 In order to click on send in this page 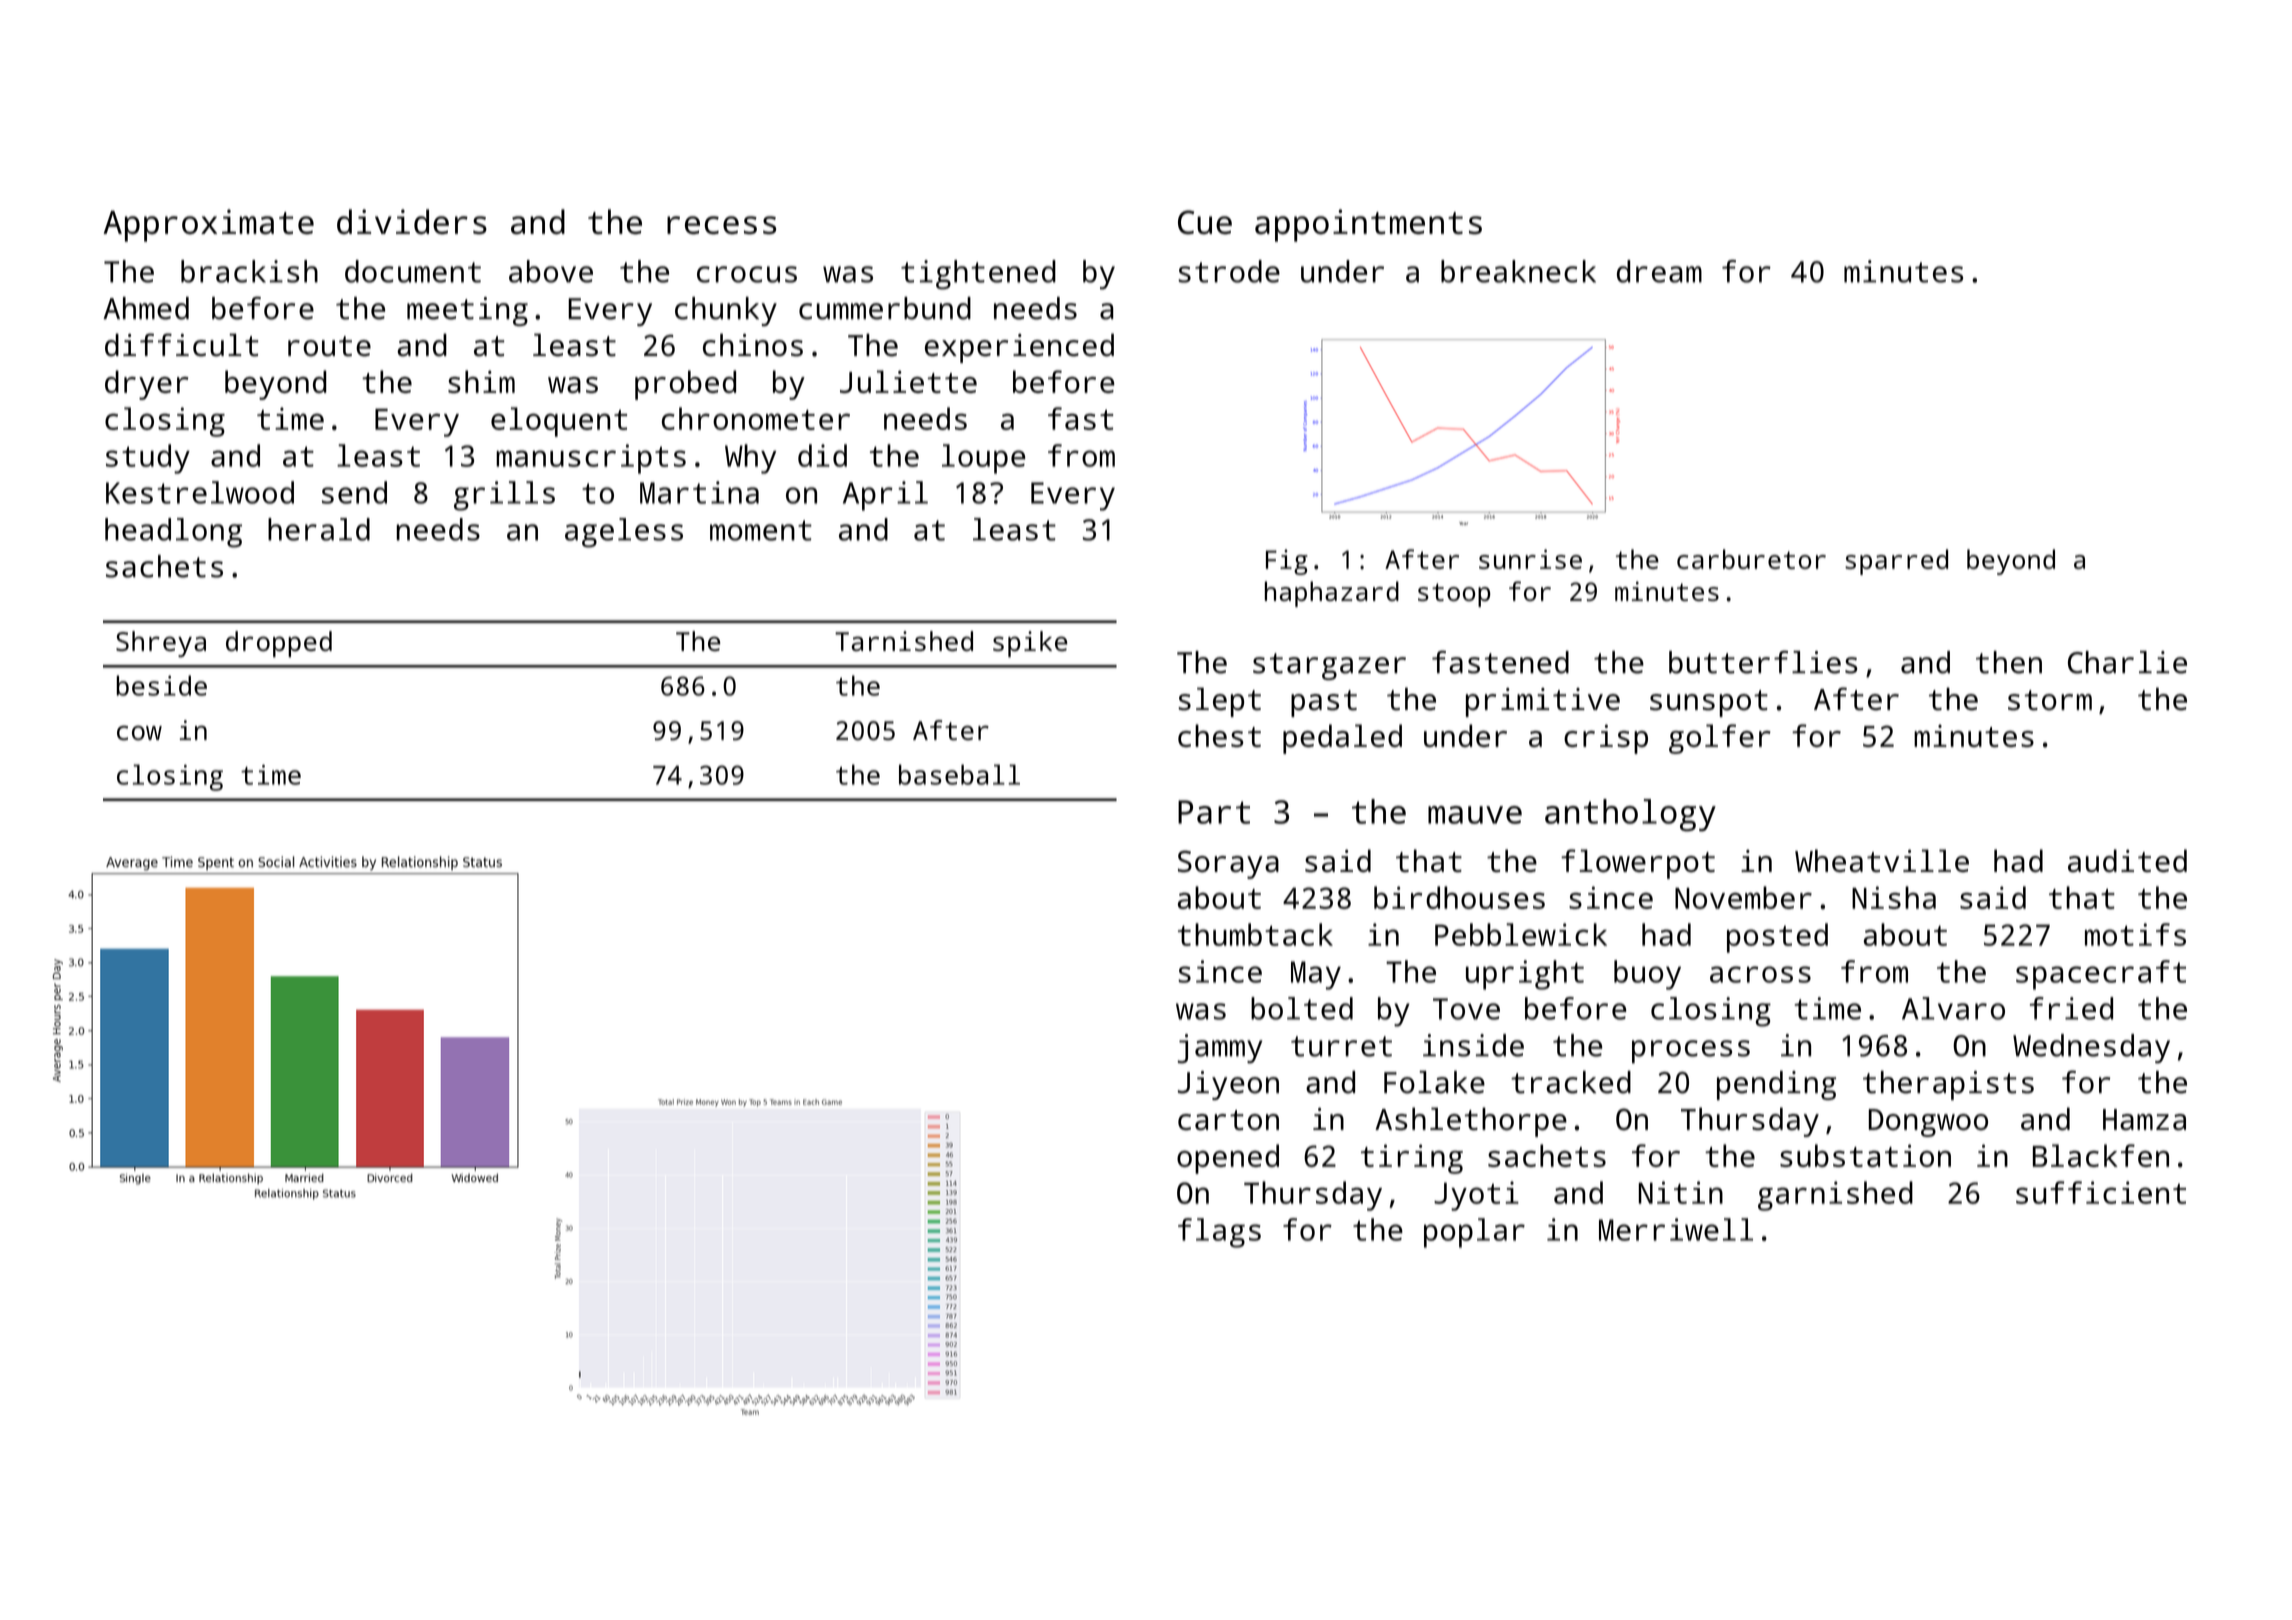, I will do `click(354, 492)`.
